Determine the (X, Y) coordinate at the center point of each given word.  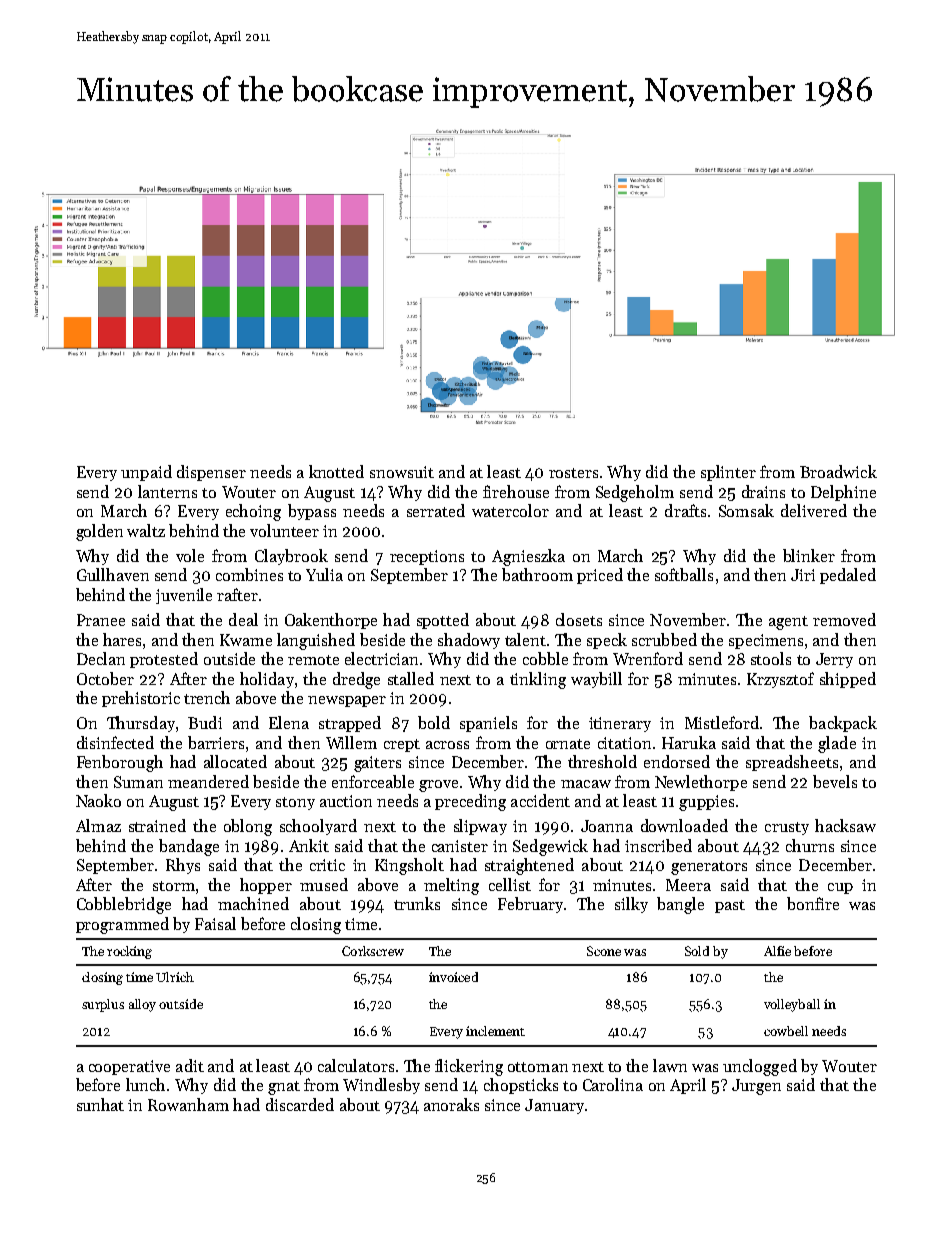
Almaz (98, 825)
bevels (835, 781)
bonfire (813, 903)
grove (438, 786)
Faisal (215, 923)
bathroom (537, 574)
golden (99, 532)
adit (190, 1065)
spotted (443, 621)
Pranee (101, 620)
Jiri (803, 575)
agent (788, 623)
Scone (604, 951)
